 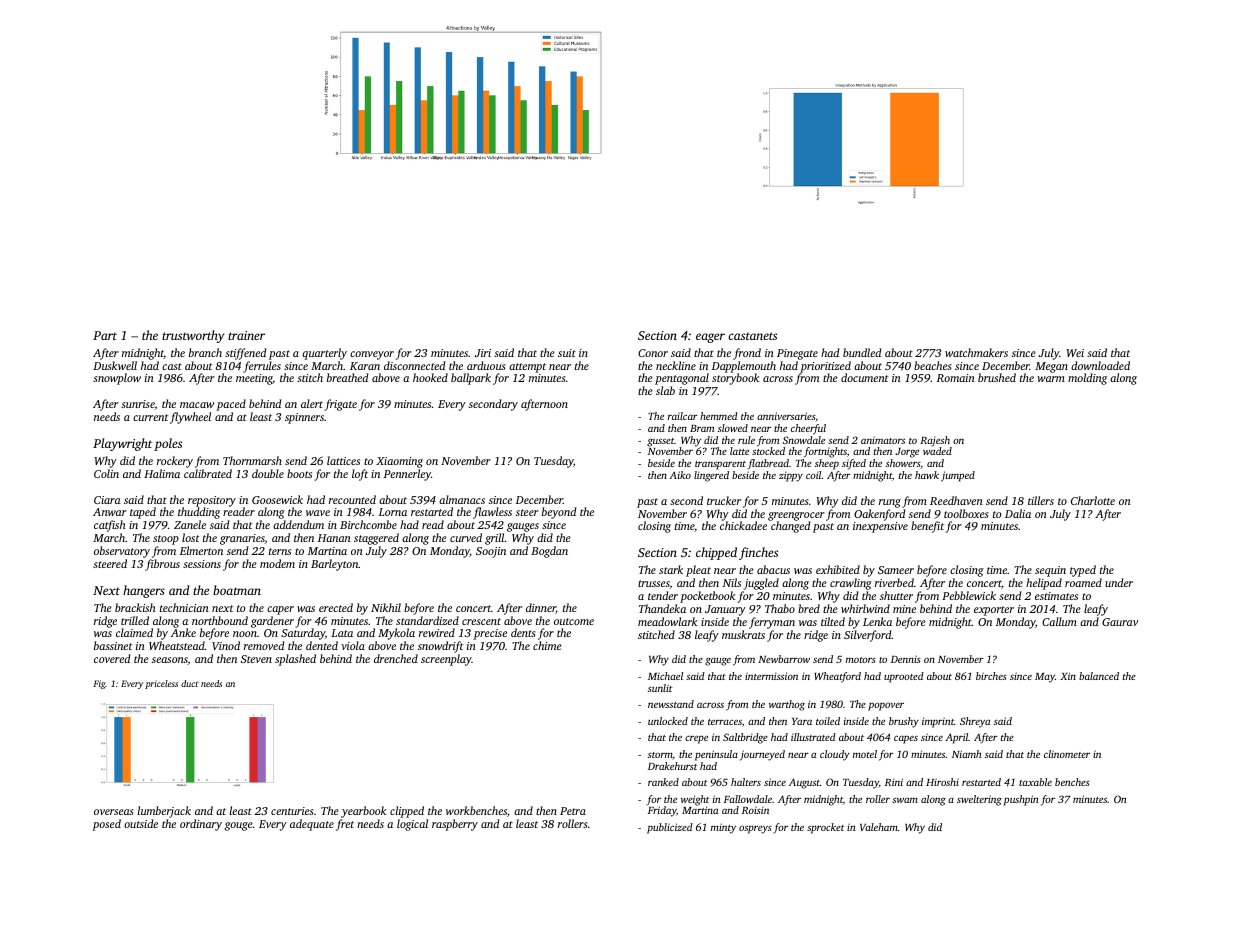 What do you see at coordinates (720, 465) in the image?
I see `transparent` at bounding box center [720, 465].
